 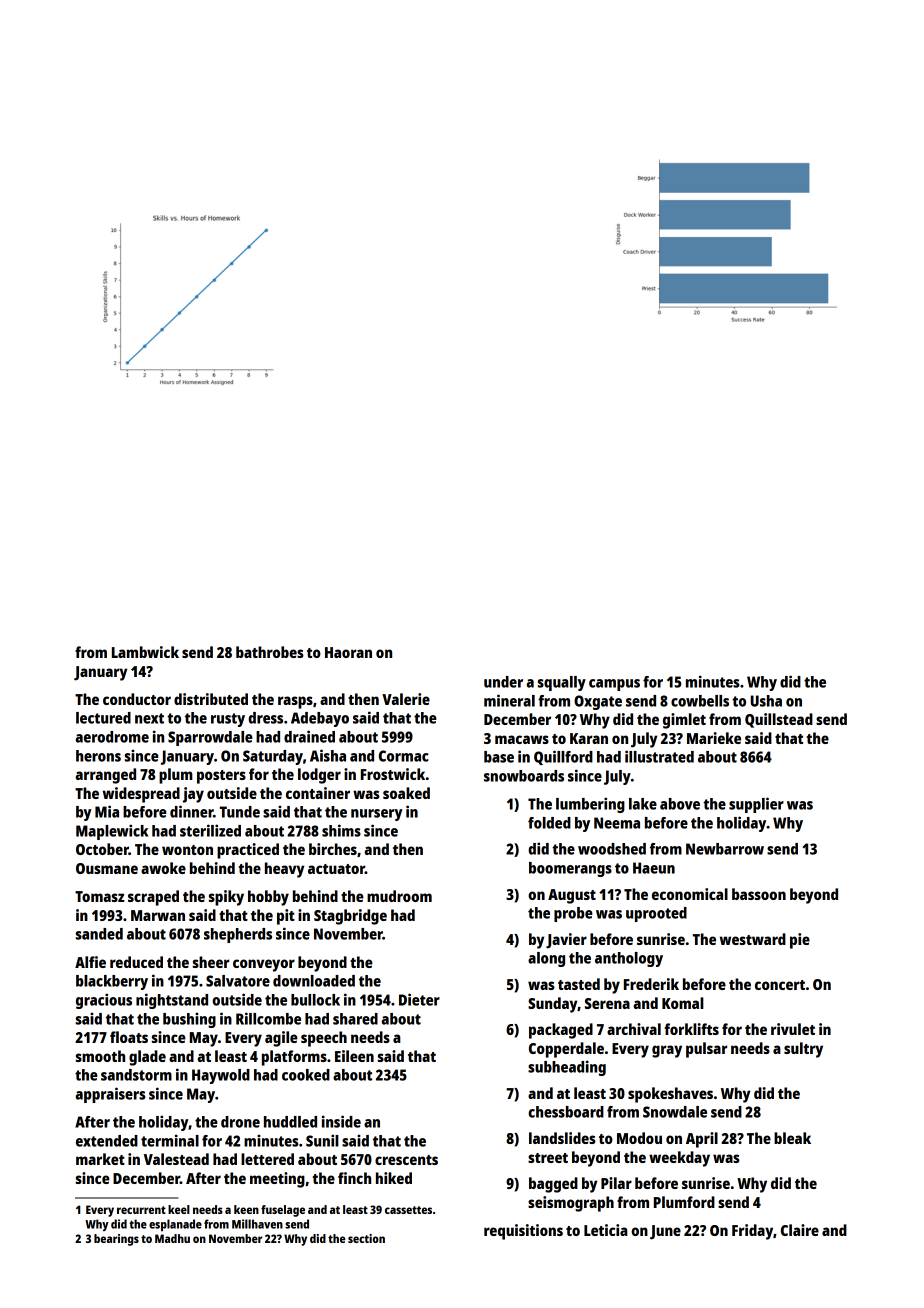 I want to click on sterilized, so click(x=210, y=830).
